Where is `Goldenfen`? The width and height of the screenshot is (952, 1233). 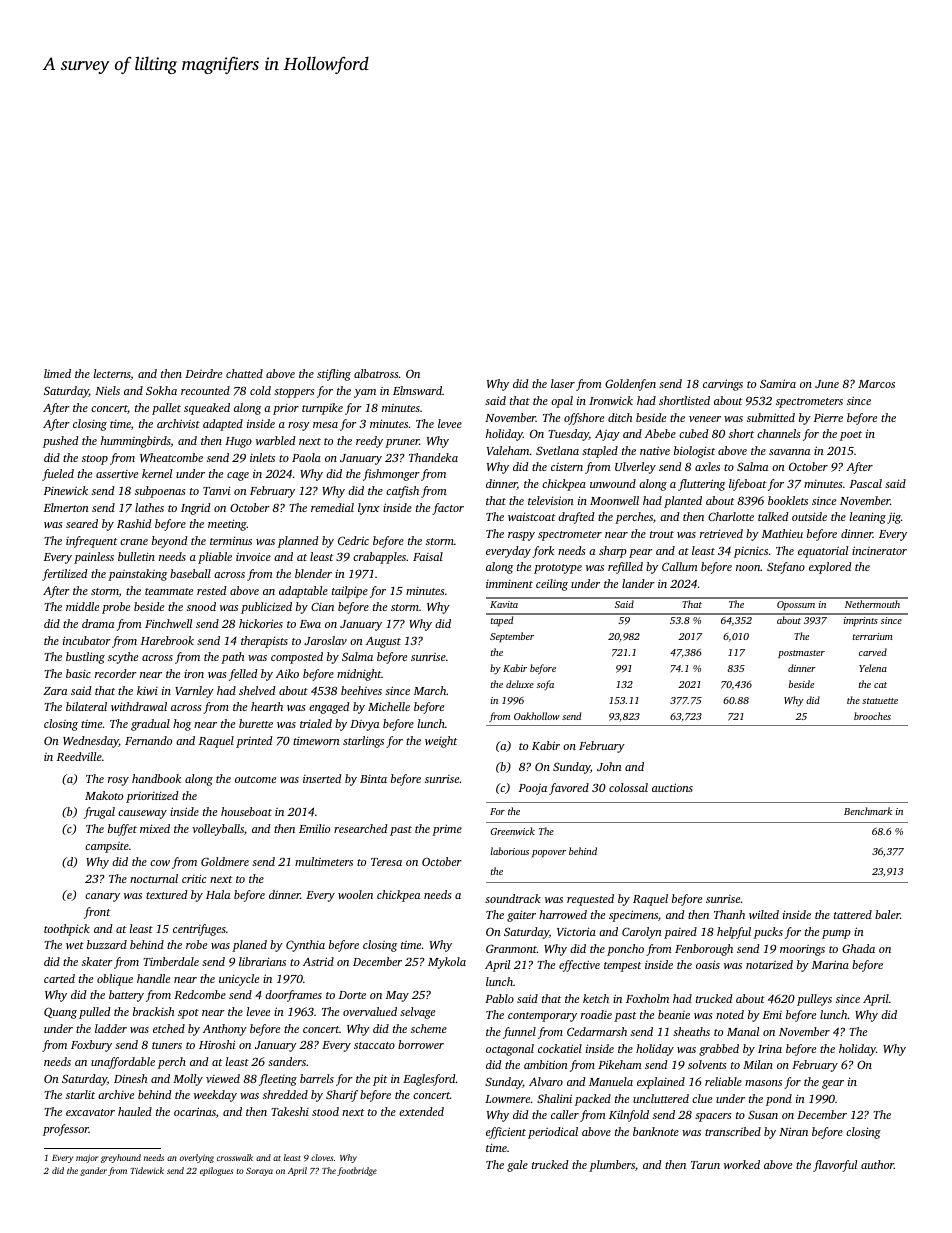 Goldenfen is located at coordinates (630, 385).
